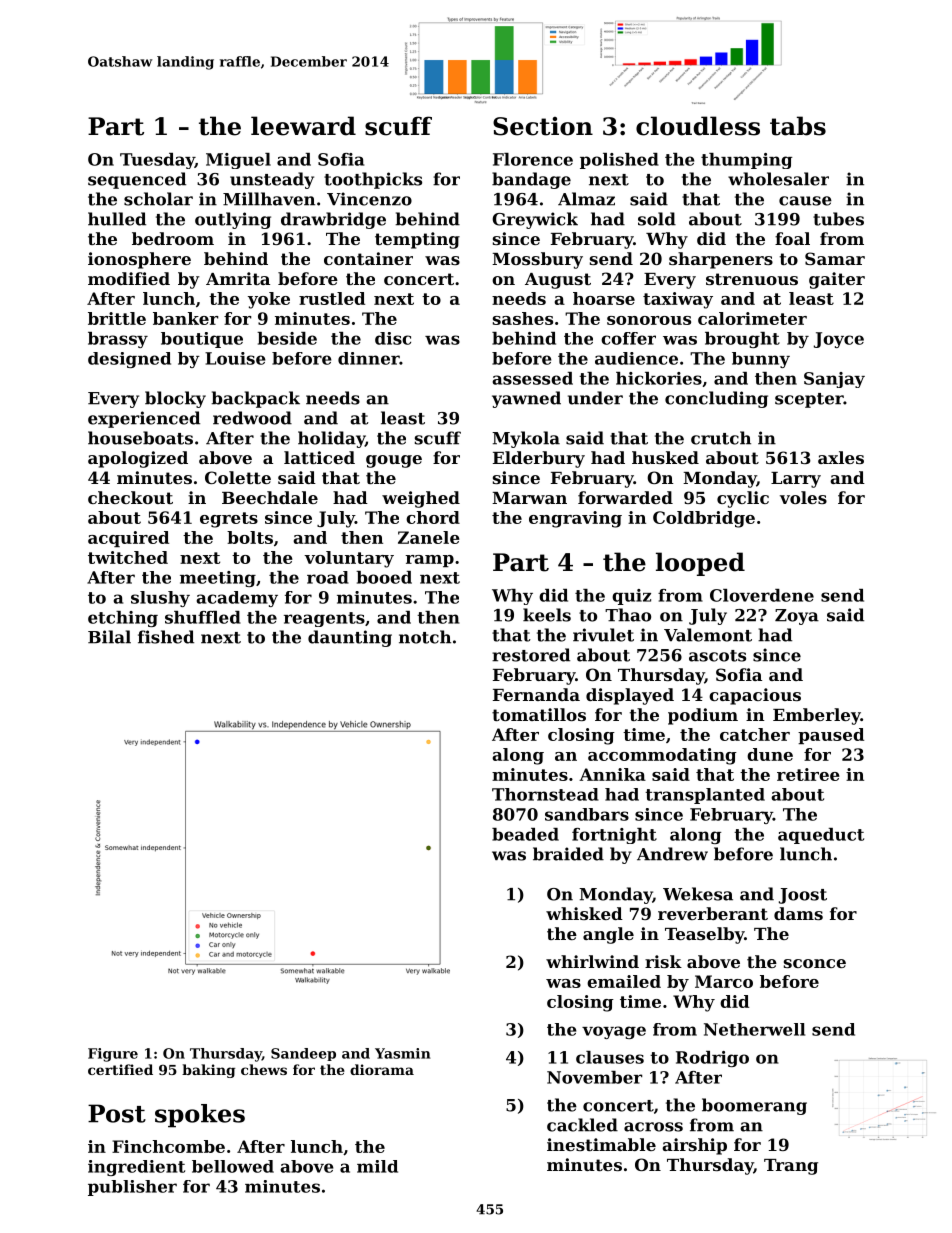 The width and height of the screenshot is (952, 1233). Describe the element at coordinates (166, 637) in the screenshot. I see `fished` at that location.
